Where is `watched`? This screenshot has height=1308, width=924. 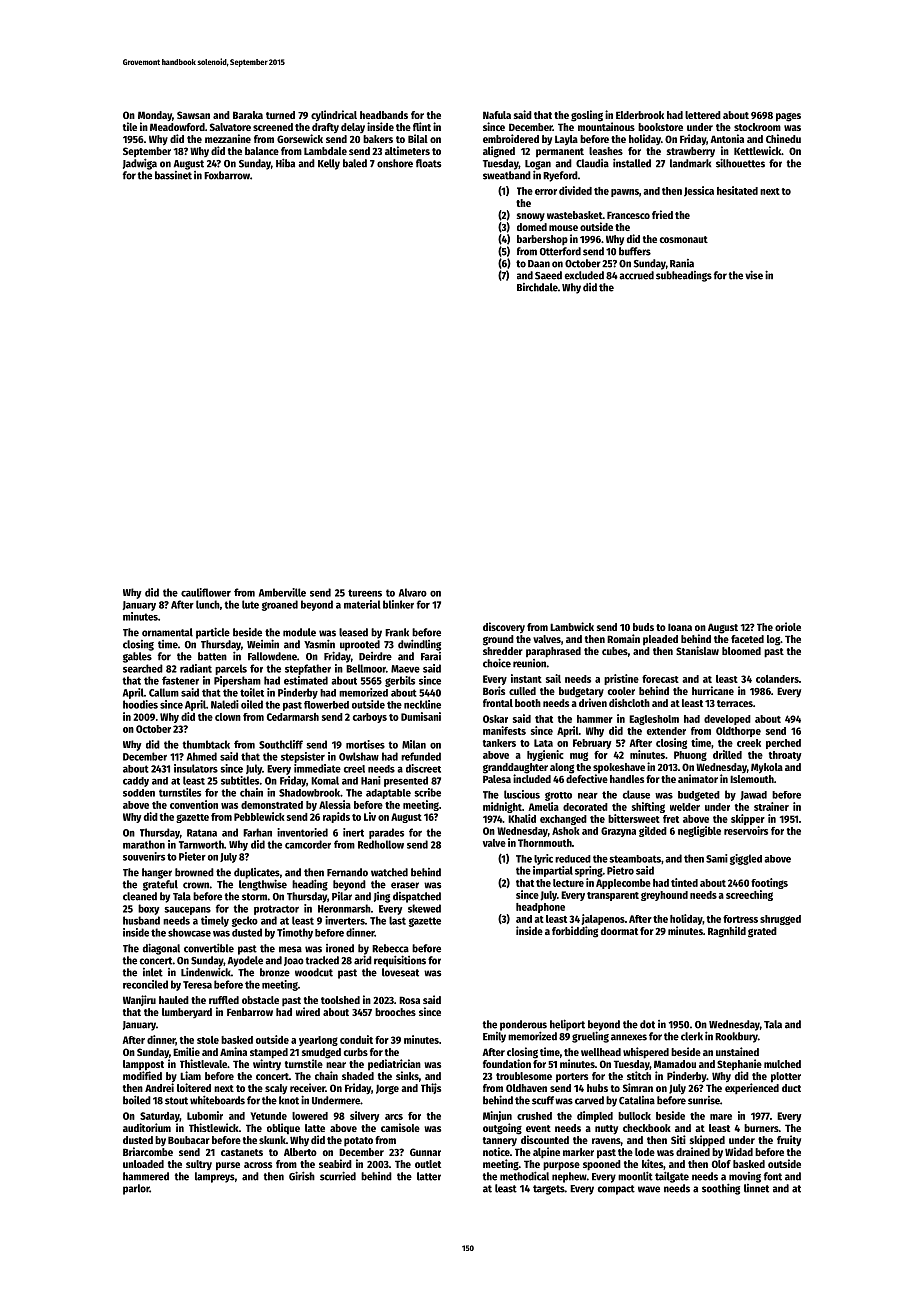 watched is located at coordinates (389, 872).
